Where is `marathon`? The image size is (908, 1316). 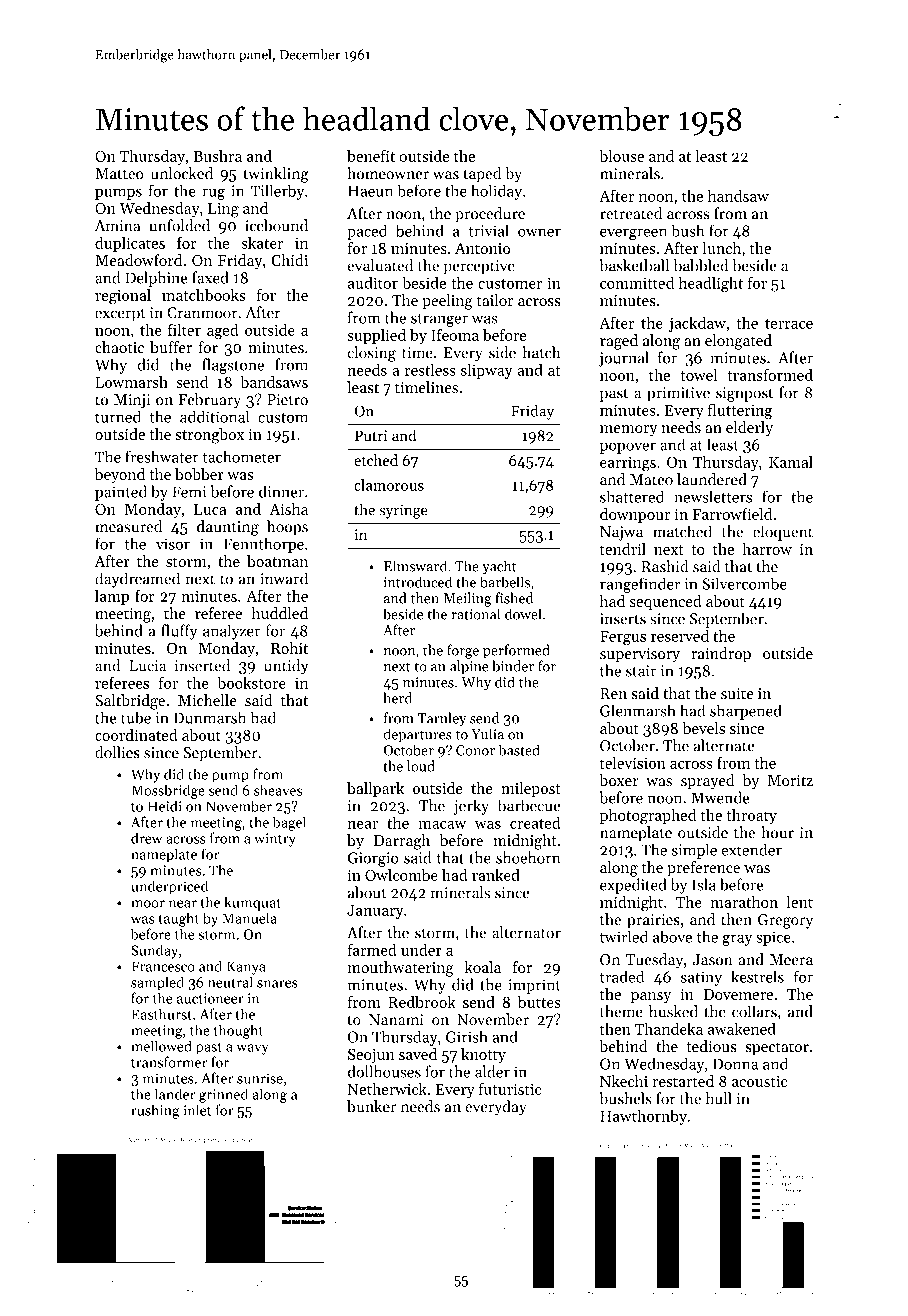 marathon is located at coordinates (744, 902).
